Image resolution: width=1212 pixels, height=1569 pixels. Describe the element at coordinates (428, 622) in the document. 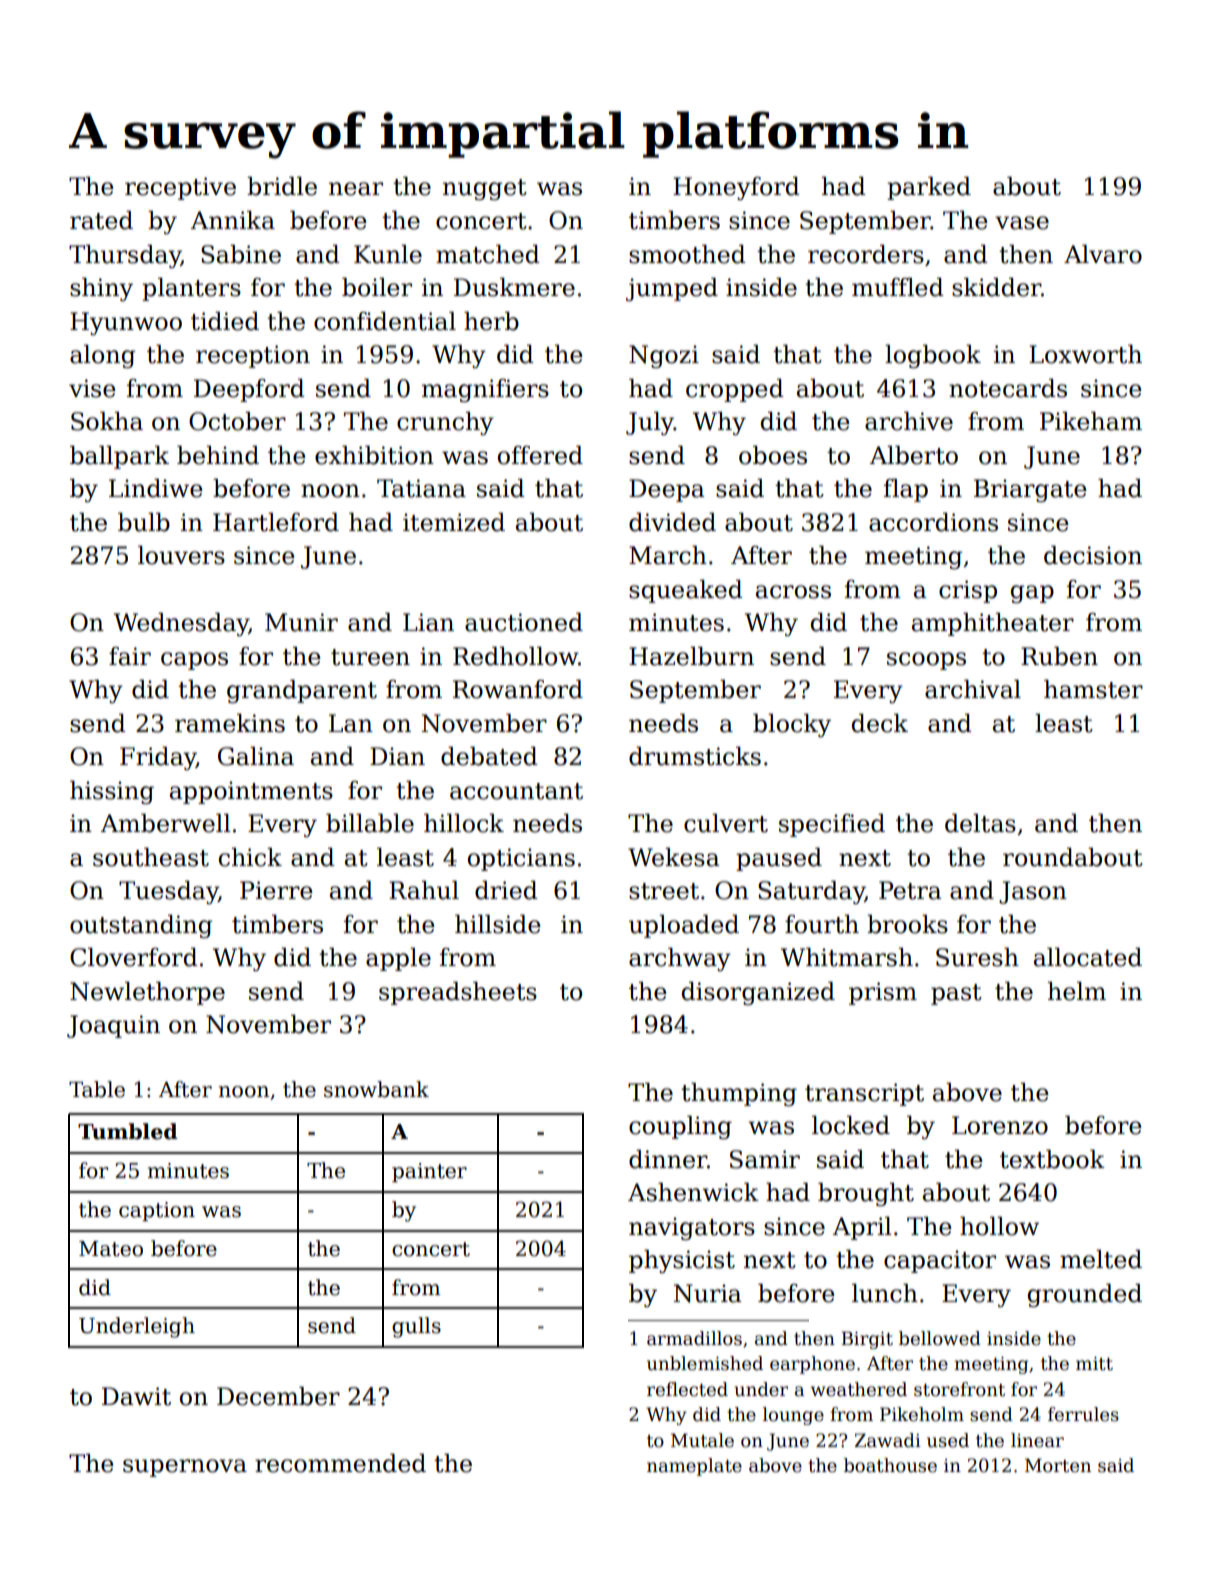

I see `Lian` at that location.
